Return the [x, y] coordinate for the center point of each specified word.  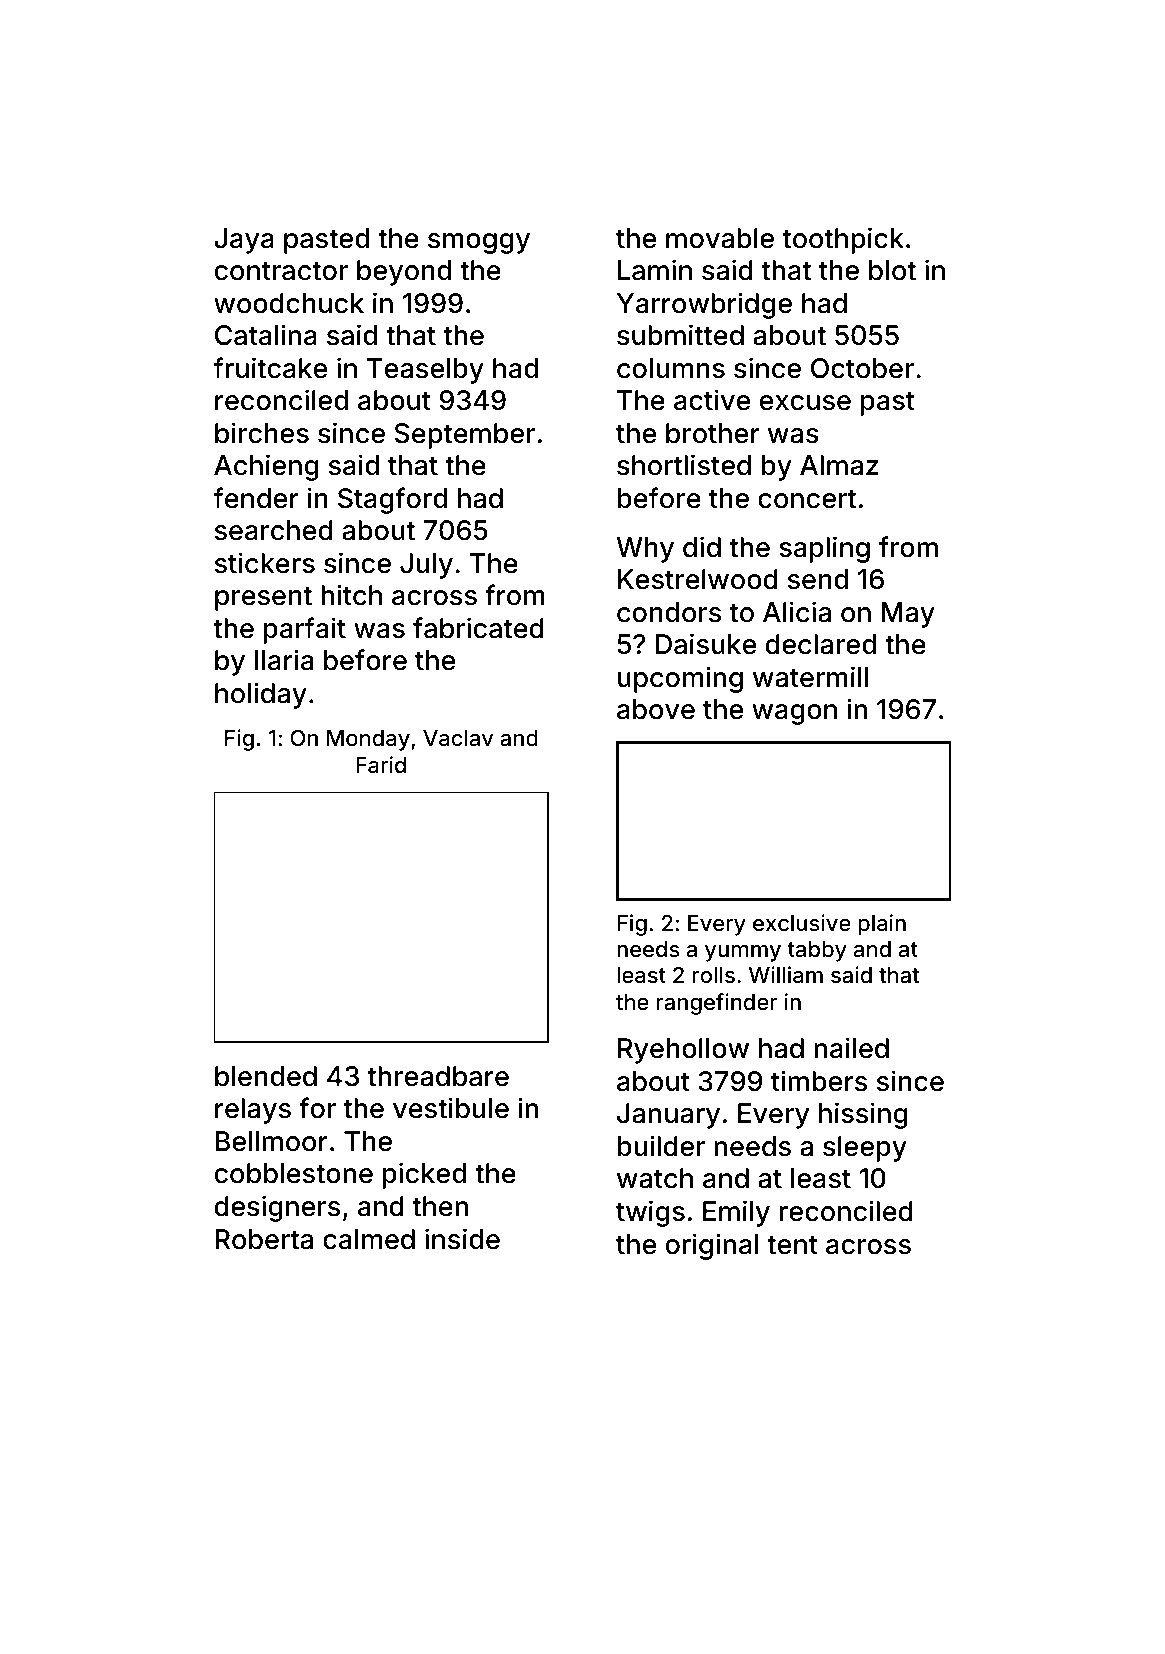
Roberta [264, 1239]
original [712, 1246]
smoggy [479, 243]
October [862, 368]
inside [462, 1239]
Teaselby [425, 371]
